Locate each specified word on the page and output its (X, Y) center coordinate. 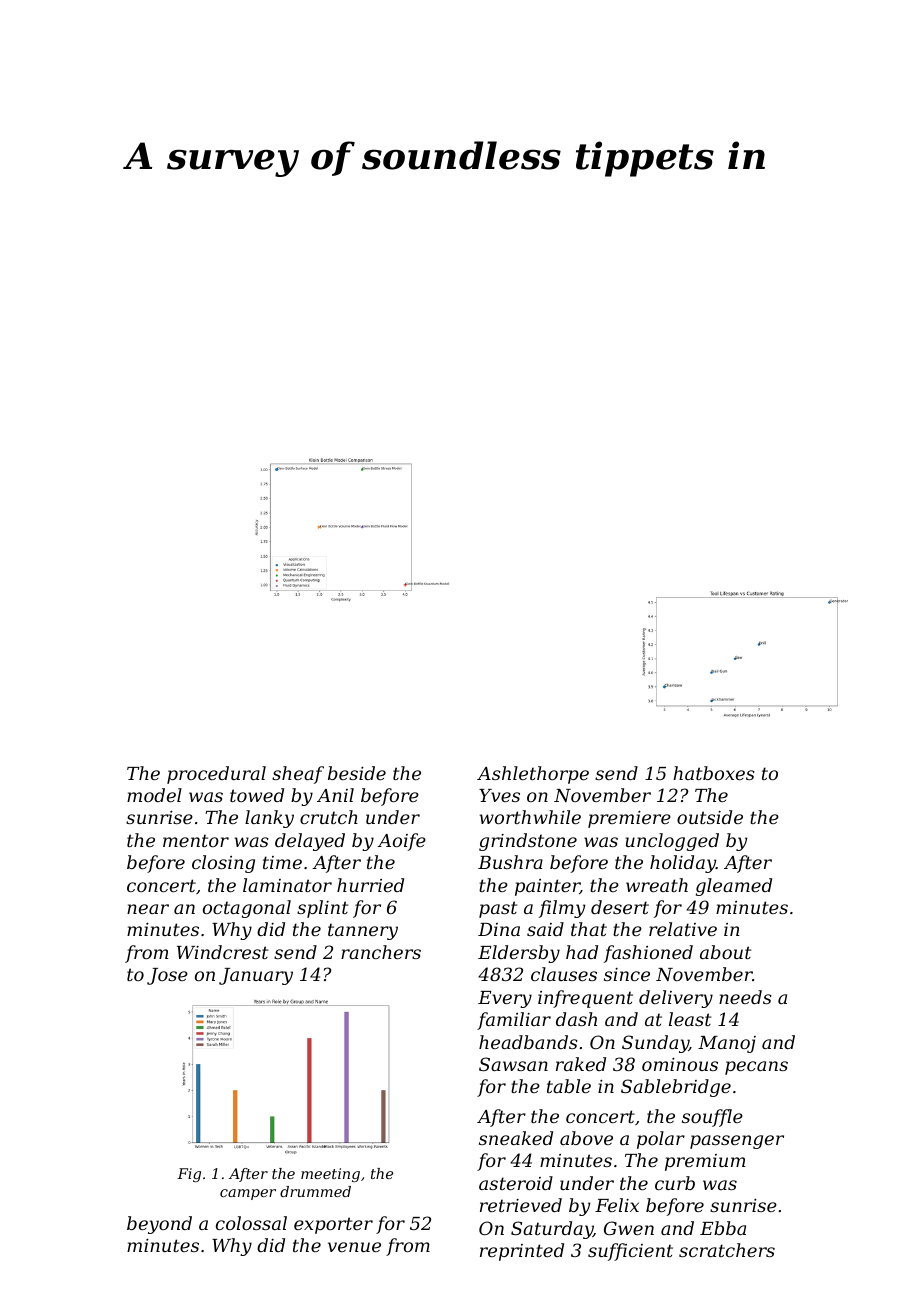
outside (710, 817)
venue (354, 1247)
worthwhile (530, 817)
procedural (216, 775)
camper (248, 1194)
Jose (167, 976)
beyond (159, 1225)
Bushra (510, 862)
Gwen (629, 1228)
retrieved (521, 1205)
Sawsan (513, 1064)
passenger (737, 1142)
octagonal (247, 909)
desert (620, 907)
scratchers (727, 1250)
